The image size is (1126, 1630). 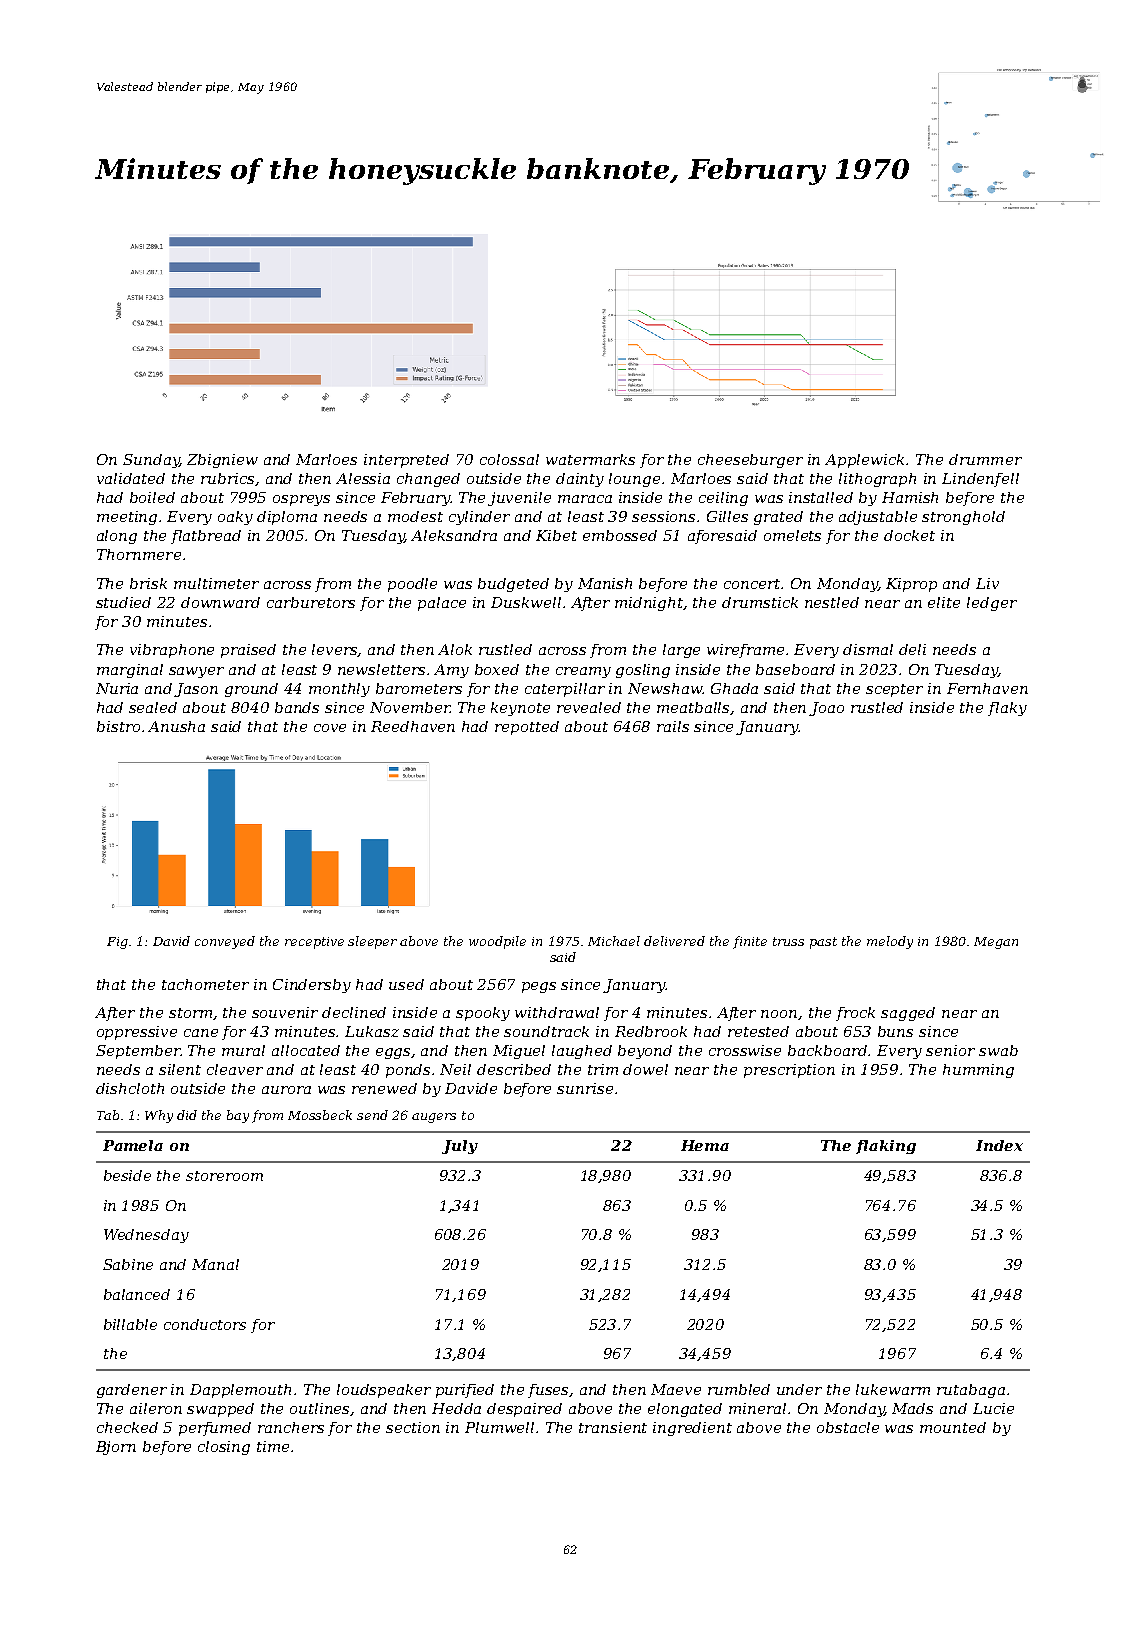 I want to click on Joao, so click(x=826, y=709).
